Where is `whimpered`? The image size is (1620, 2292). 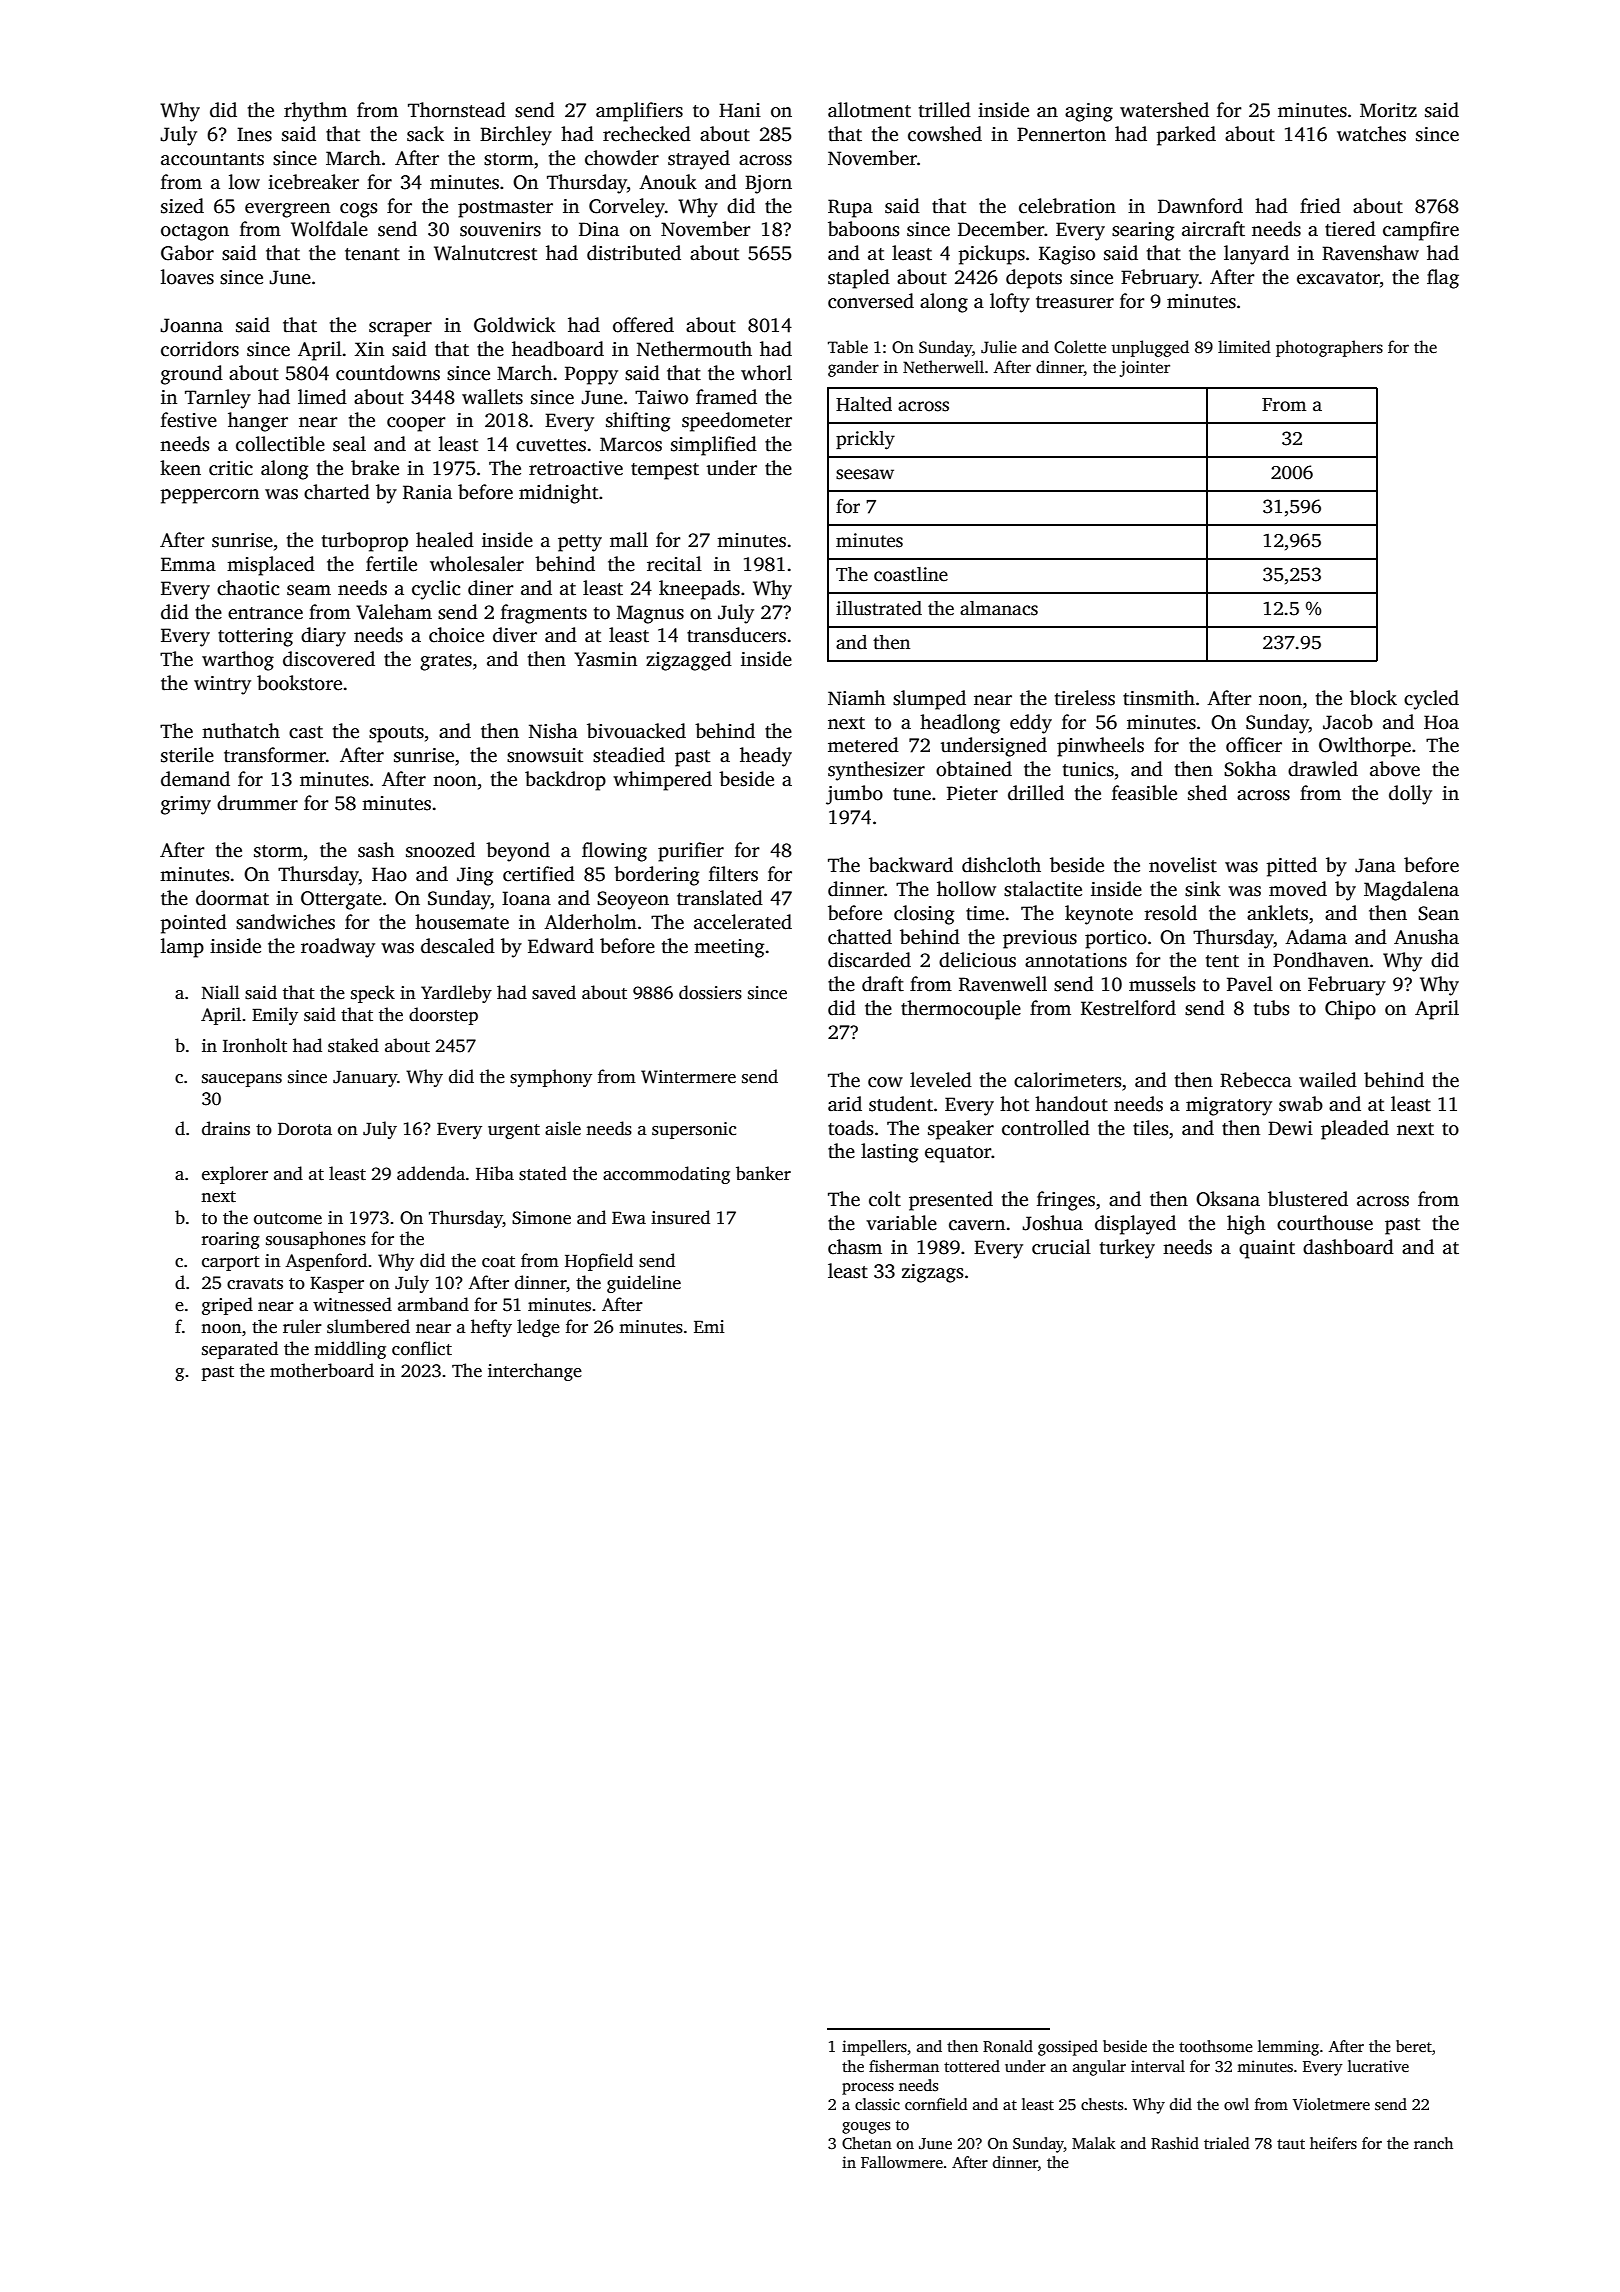
whimpered is located at coordinates (662, 781).
